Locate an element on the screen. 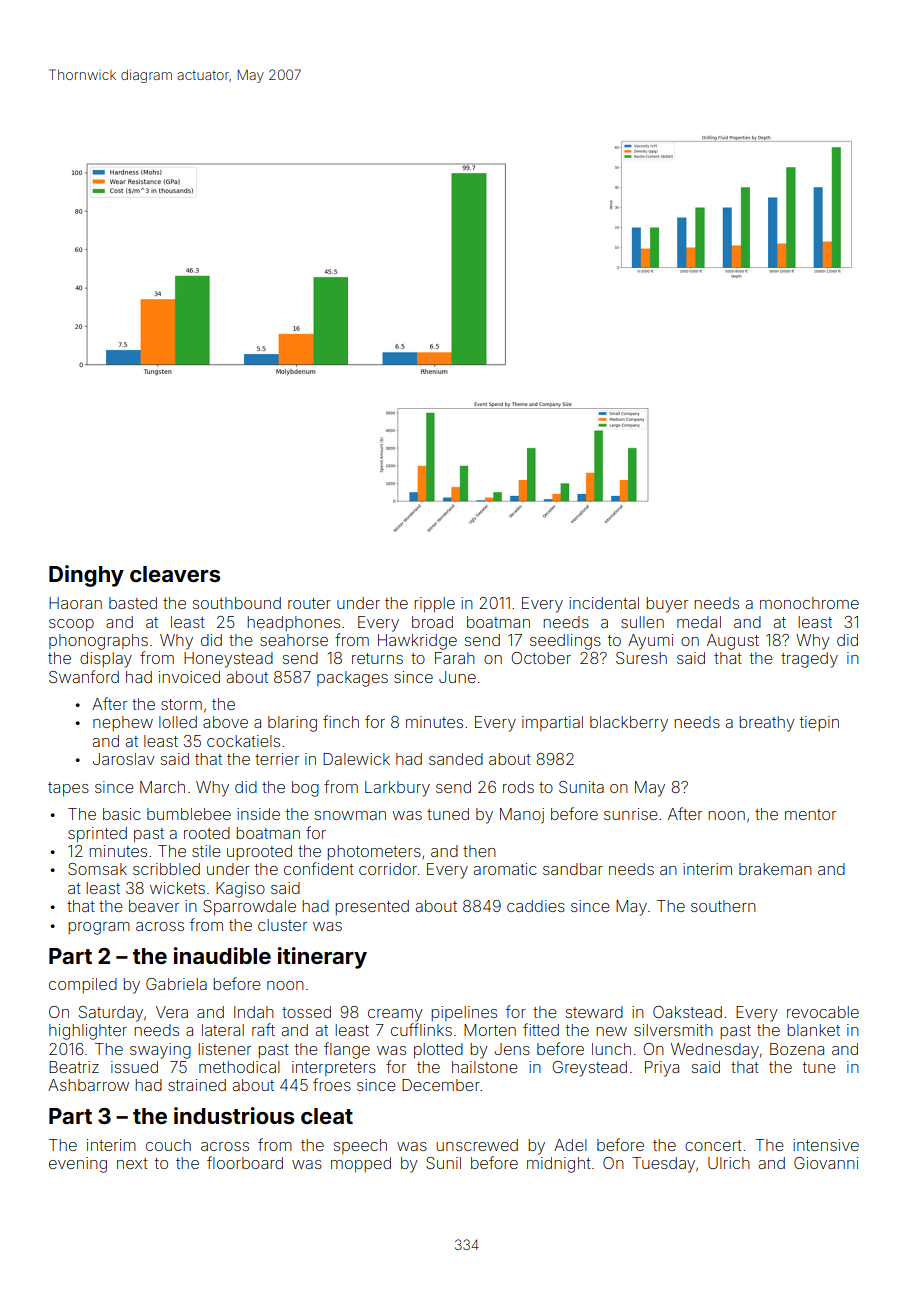 This screenshot has height=1316, width=908. cleavers is located at coordinates (175, 574).
